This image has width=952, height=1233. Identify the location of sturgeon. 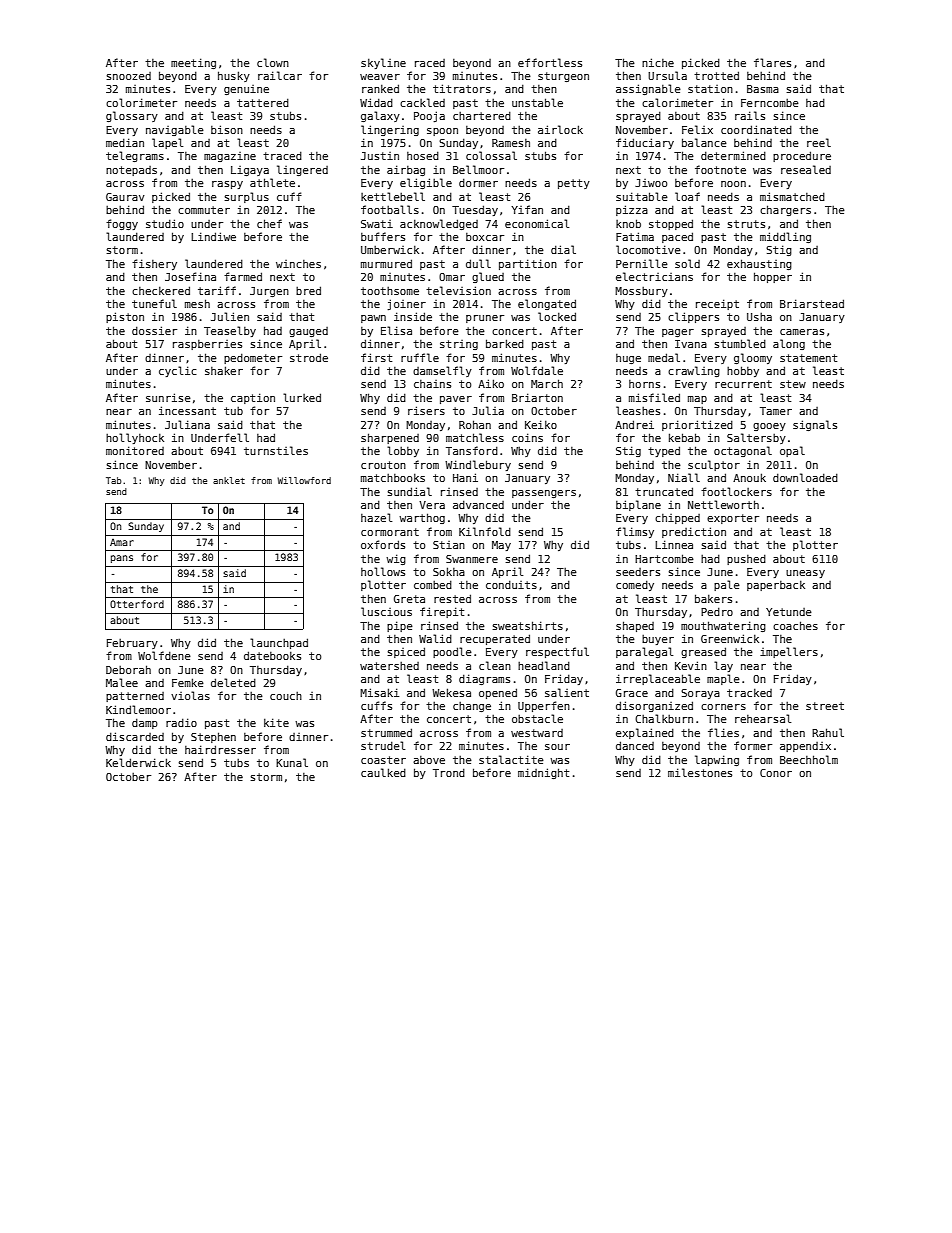
(563, 77).
